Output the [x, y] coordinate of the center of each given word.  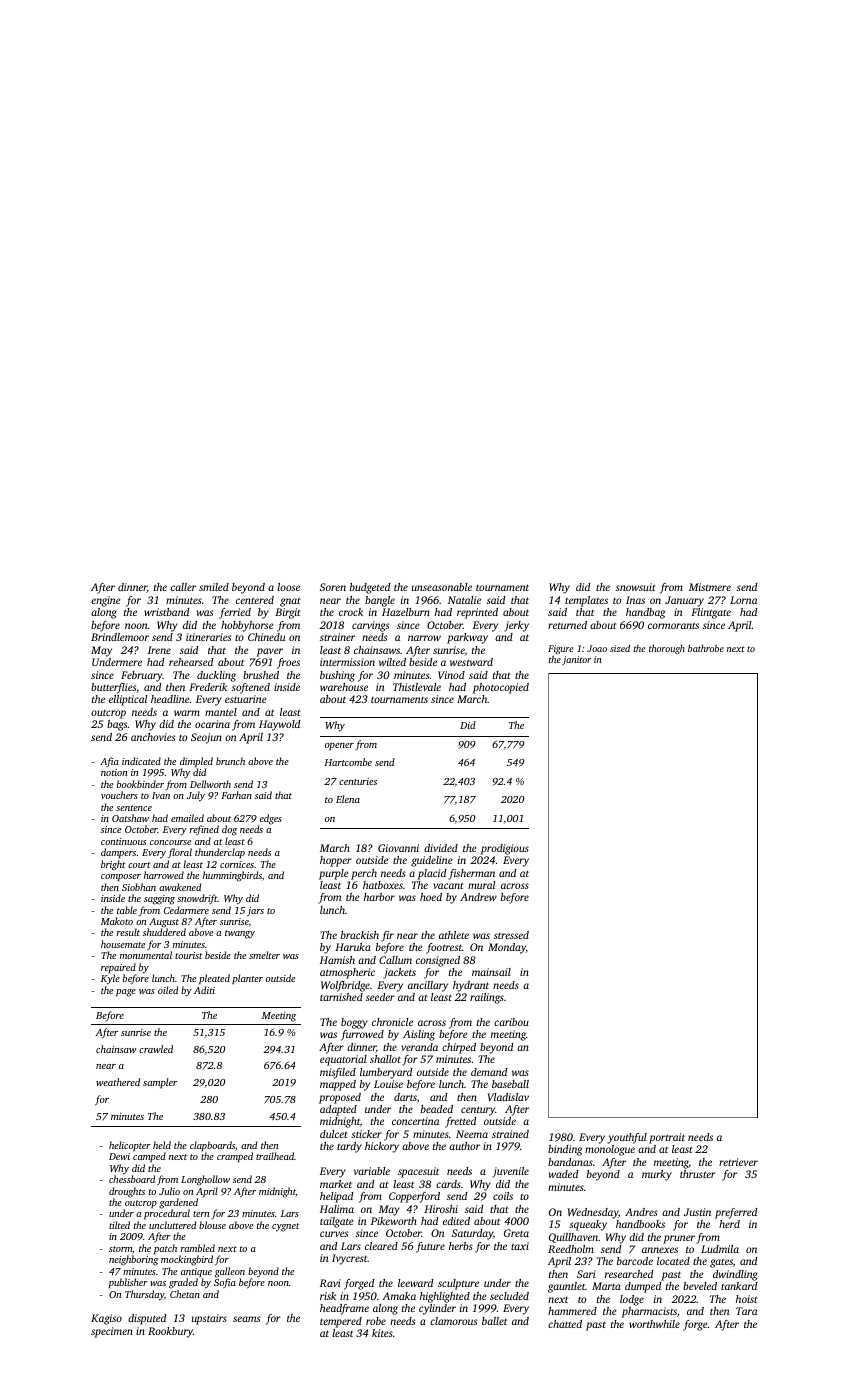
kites [382, 1333]
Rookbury [170, 1332]
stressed [511, 935]
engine [106, 601]
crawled [156, 1049]
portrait [667, 1138]
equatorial [343, 1060]
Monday [507, 948]
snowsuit [636, 587]
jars [255, 912]
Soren [333, 587]
